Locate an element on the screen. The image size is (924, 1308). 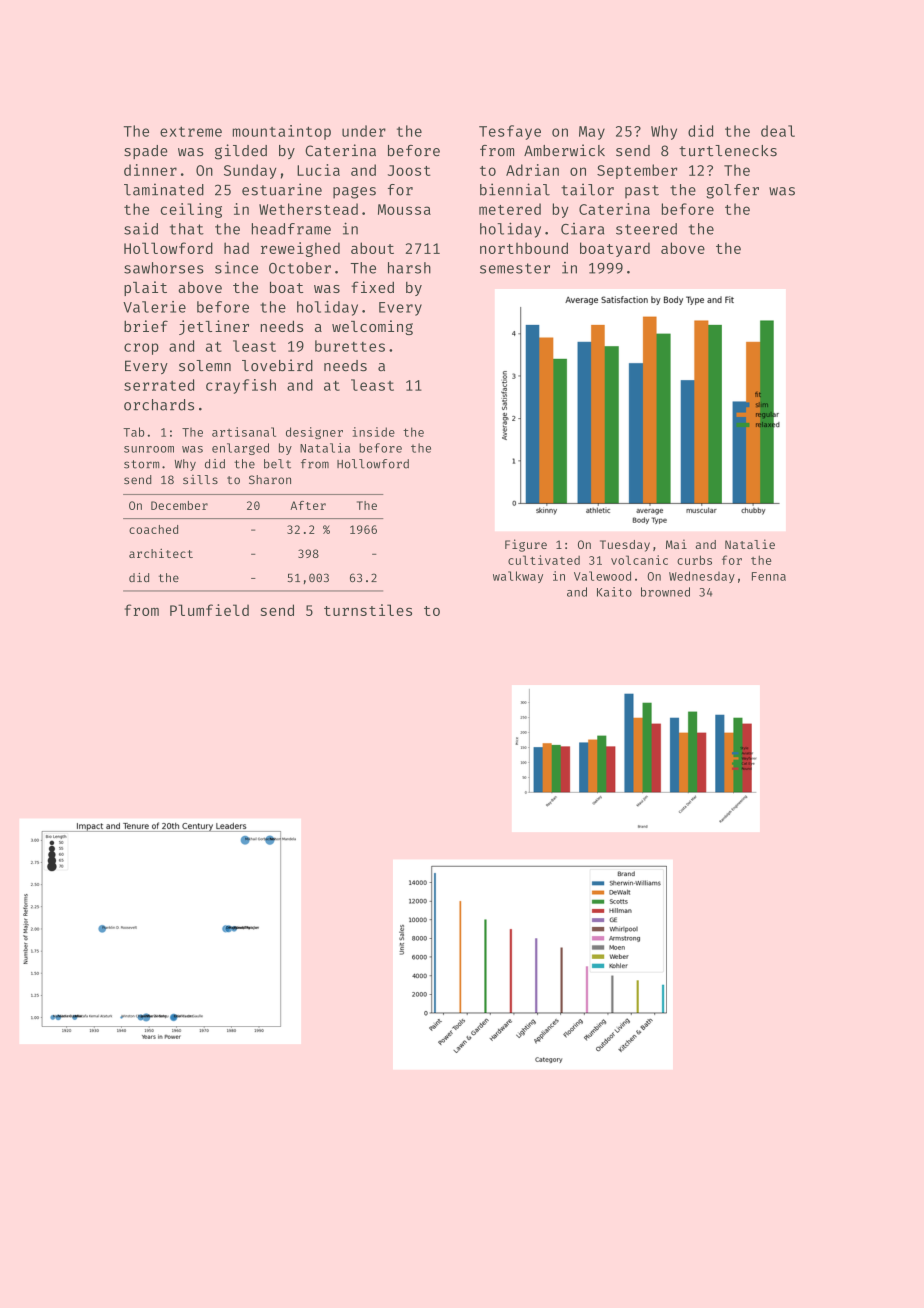
designer is located at coordinates (314, 433).
